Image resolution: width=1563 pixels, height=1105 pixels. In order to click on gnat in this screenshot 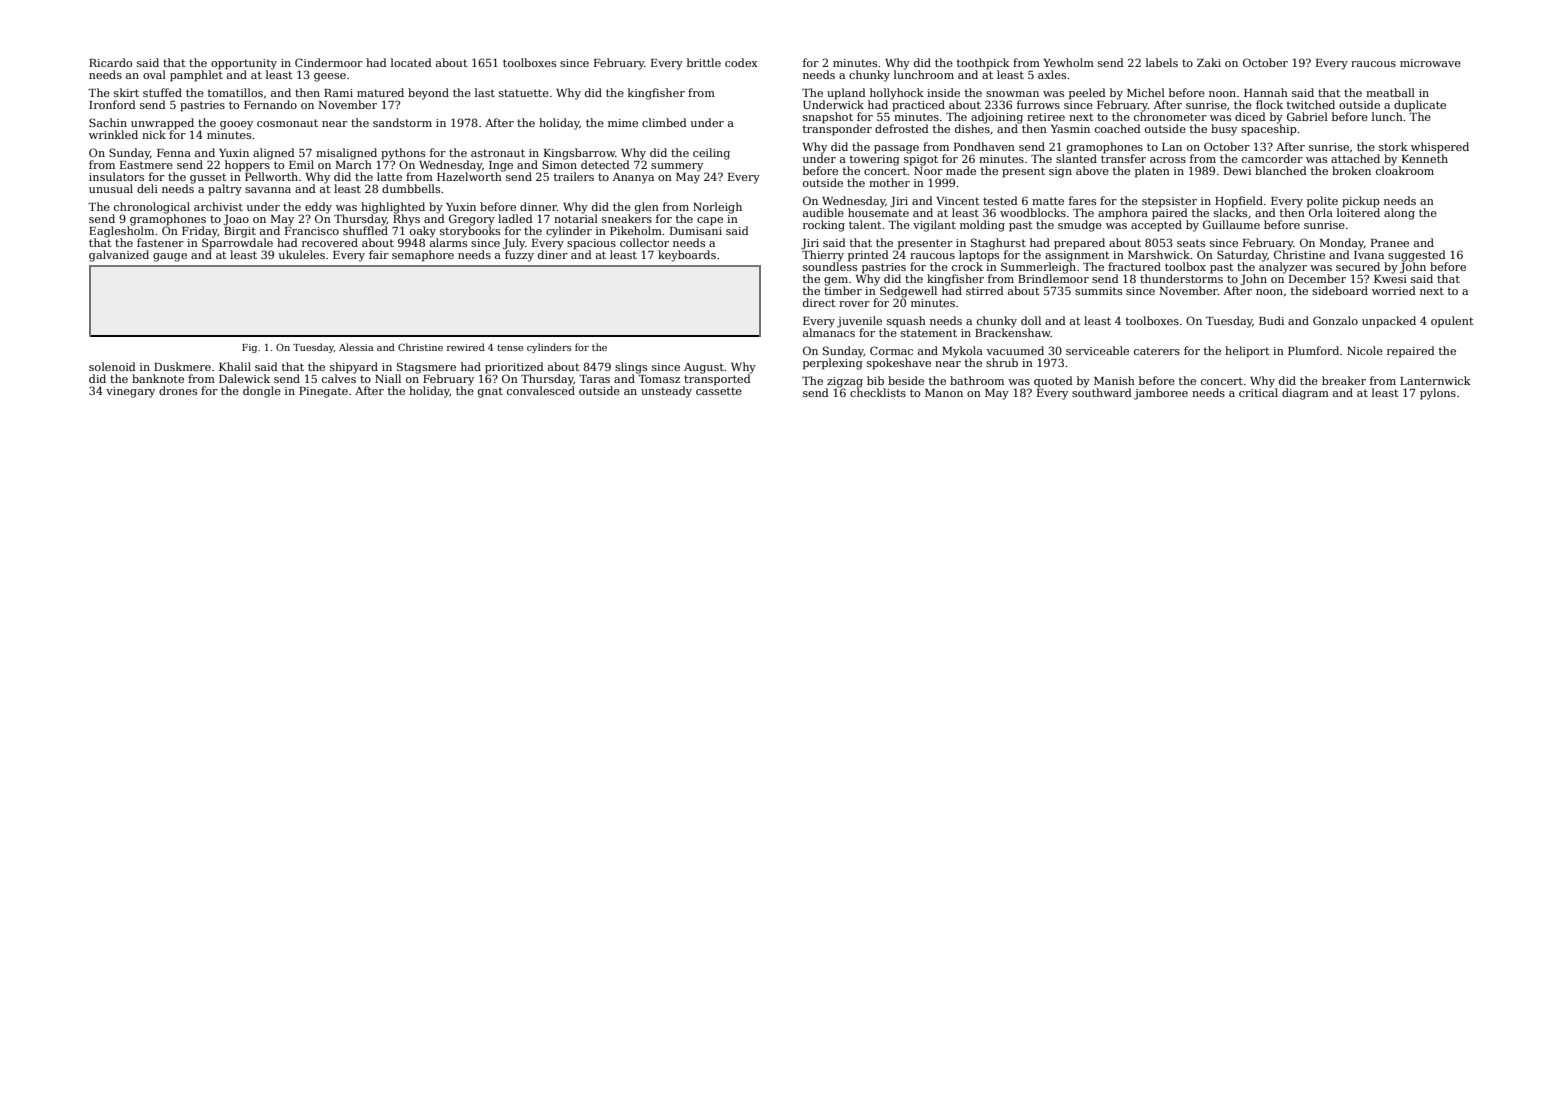, I will do `click(490, 392)`.
